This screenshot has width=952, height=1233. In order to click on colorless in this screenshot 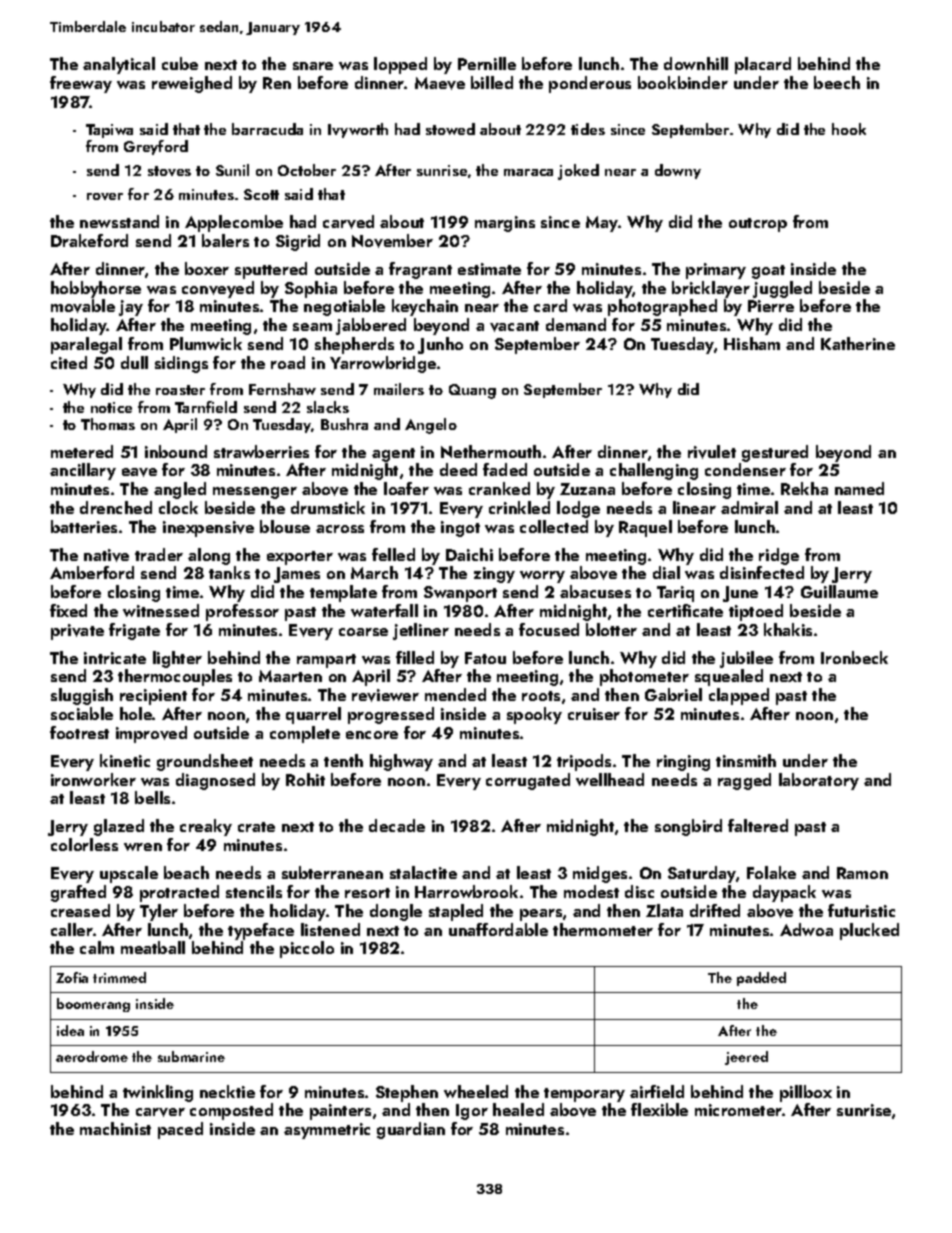, I will do `click(84, 844)`.
